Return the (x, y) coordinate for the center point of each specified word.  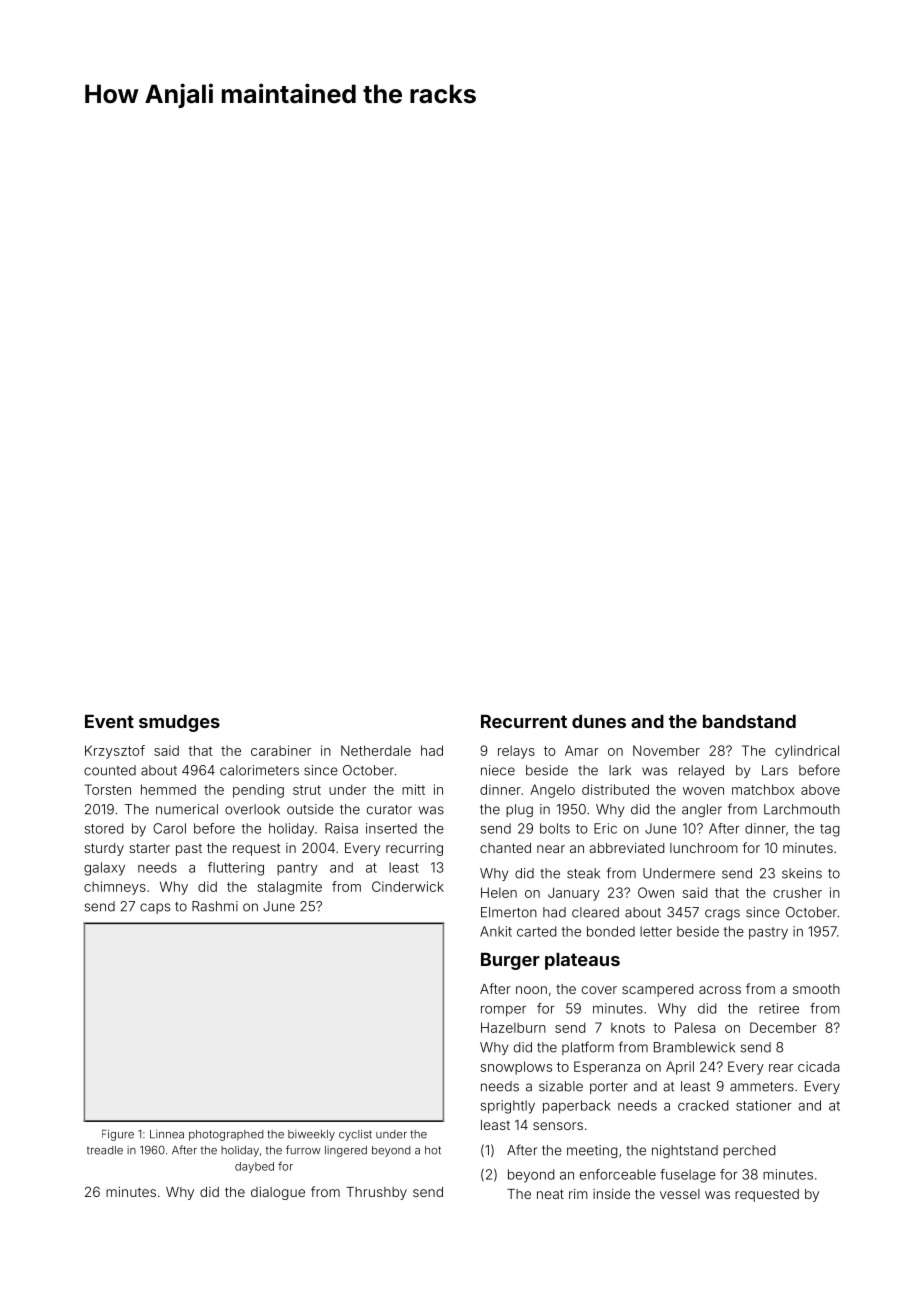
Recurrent (524, 721)
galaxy (104, 869)
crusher (797, 892)
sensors (558, 1126)
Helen (499, 892)
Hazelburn (513, 1027)
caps (155, 908)
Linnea (167, 1134)
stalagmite (290, 888)
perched (749, 1151)
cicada (819, 1066)
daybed (254, 1167)
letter (656, 931)
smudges (179, 723)
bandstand (749, 721)
